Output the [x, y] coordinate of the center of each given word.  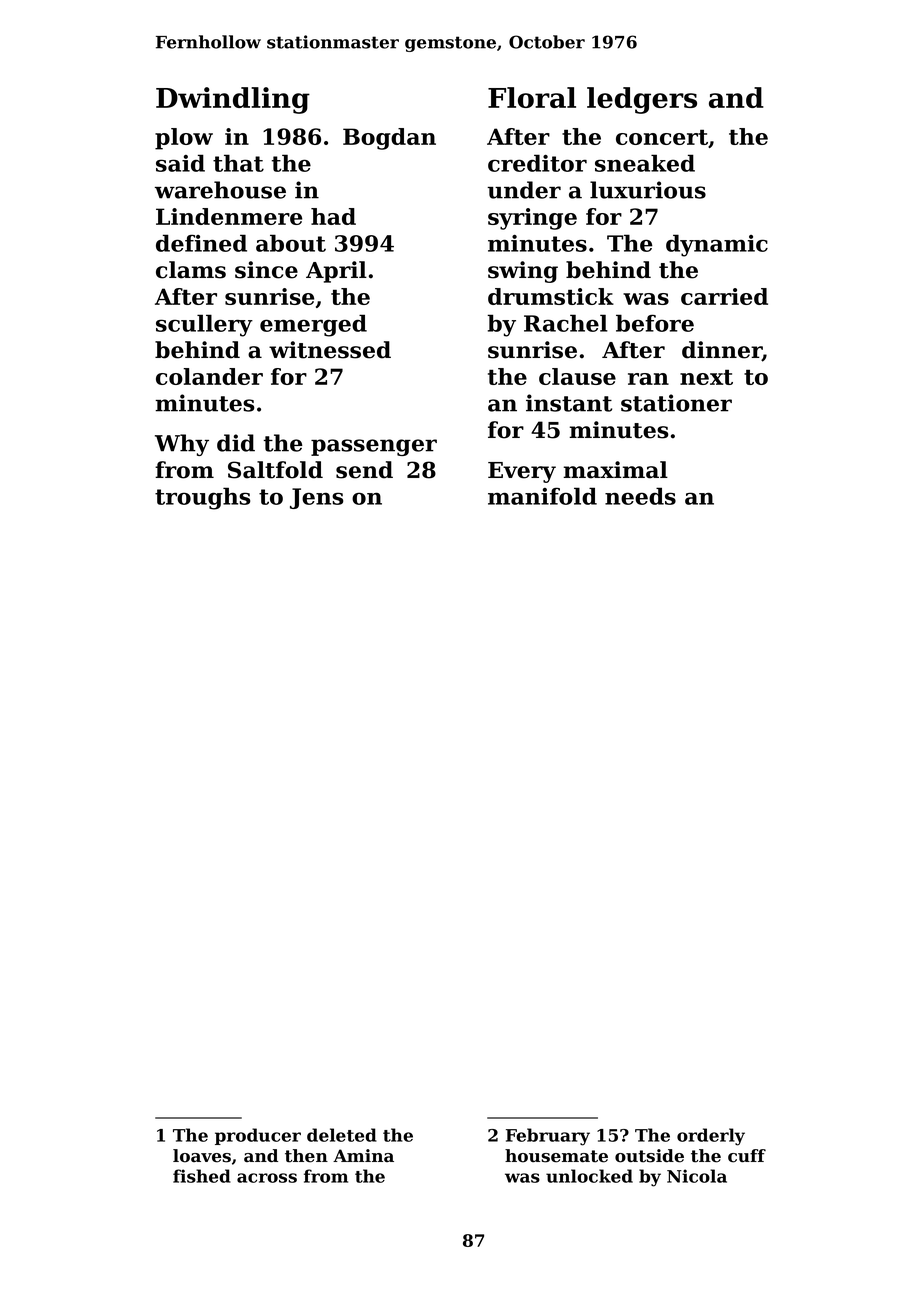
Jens [316, 498]
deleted [342, 1135]
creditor [537, 163]
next [706, 377]
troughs [202, 498]
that [238, 163]
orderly [711, 1137]
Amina [363, 1155]
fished [202, 1176]
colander [209, 376]
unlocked [589, 1176]
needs [640, 496]
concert [662, 137]
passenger [374, 447]
